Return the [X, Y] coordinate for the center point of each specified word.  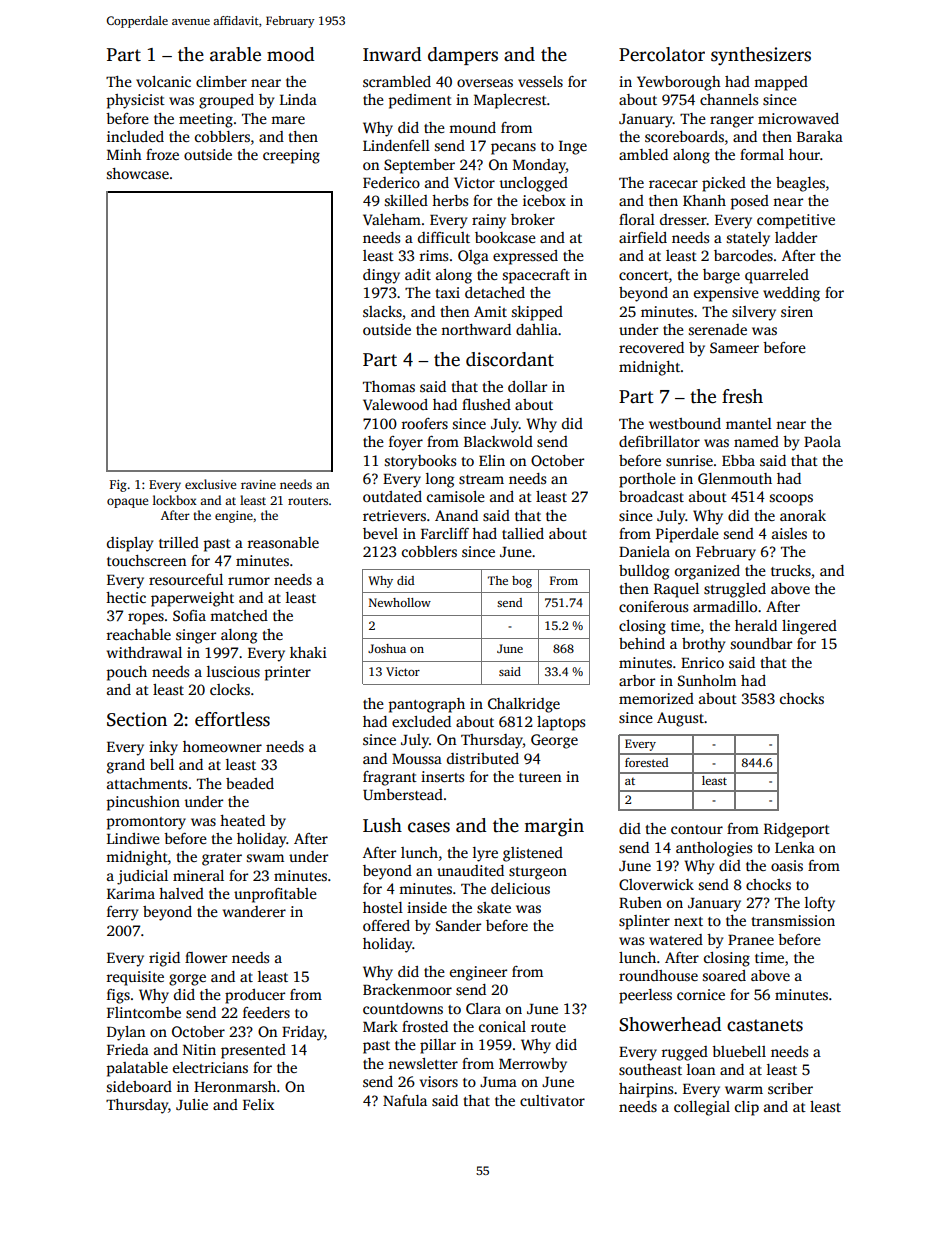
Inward [392, 54]
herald [756, 625]
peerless [645, 996]
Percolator [662, 54]
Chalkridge [524, 705]
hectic [126, 597]
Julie [192, 1104]
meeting [206, 120]
